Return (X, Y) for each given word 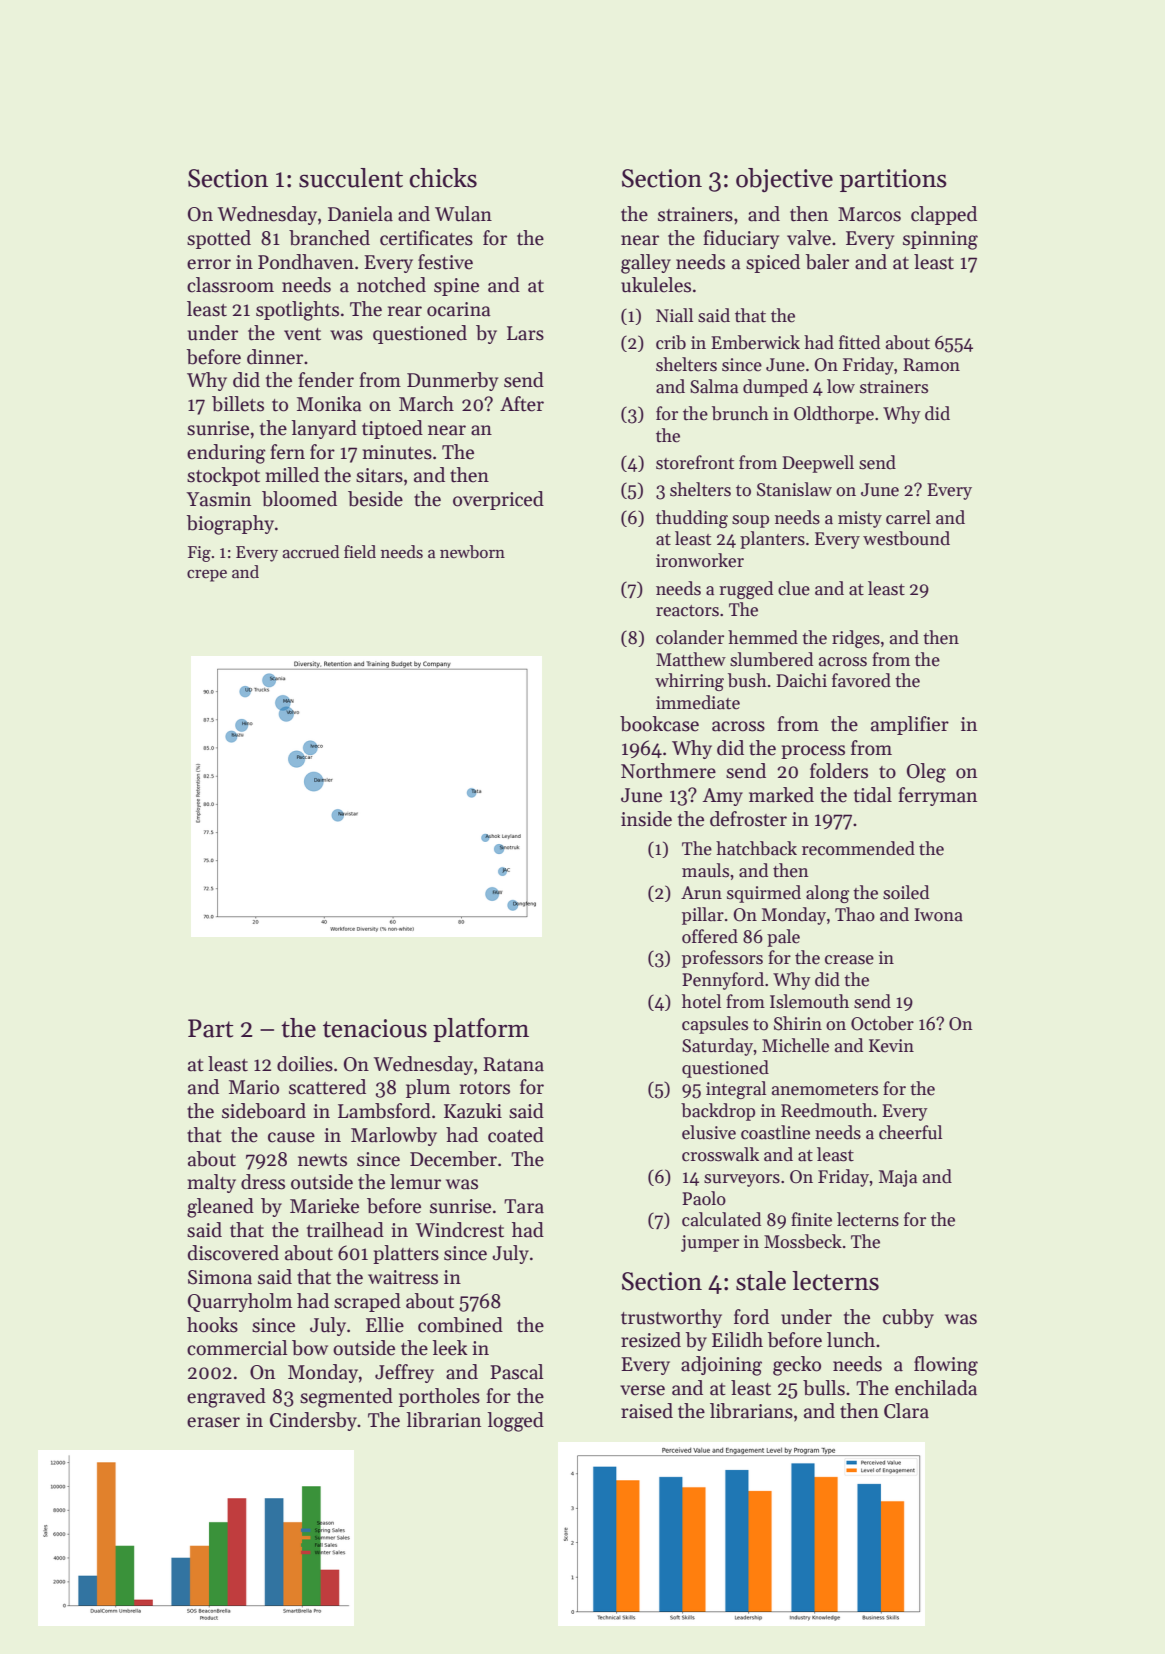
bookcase (659, 724)
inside (646, 819)
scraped (367, 1302)
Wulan (463, 214)
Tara (524, 1206)
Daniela (360, 214)
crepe (207, 576)
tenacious (375, 1028)
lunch (851, 1340)
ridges (856, 639)
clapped (944, 215)
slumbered (771, 659)
